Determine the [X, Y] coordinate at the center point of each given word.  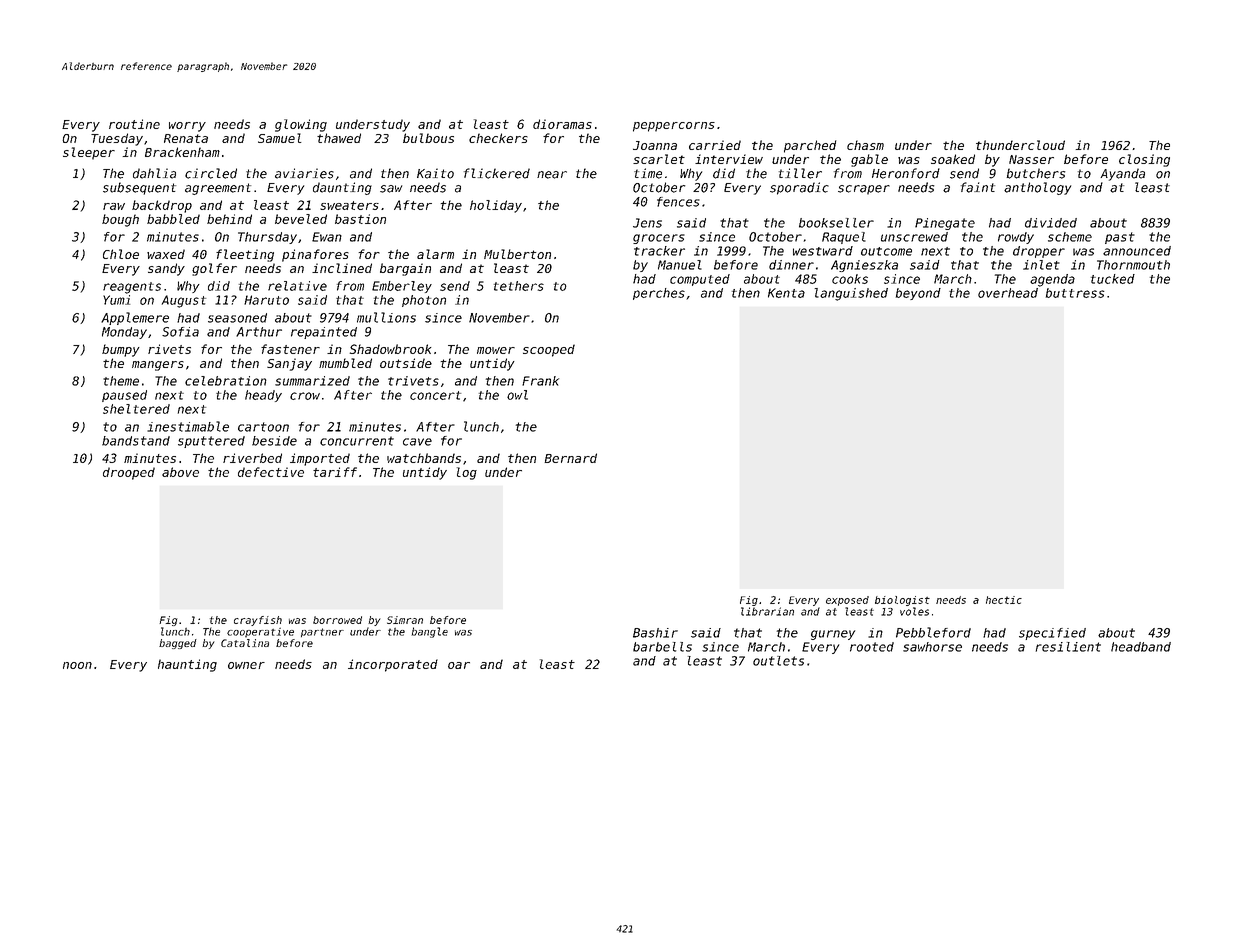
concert [435, 395]
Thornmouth [1133, 265]
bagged [178, 644]
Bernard [570, 458]
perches [659, 294]
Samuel [279, 138]
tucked [1113, 279]
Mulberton [517, 254]
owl [517, 395]
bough [120, 220]
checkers [498, 138]
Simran [405, 620]
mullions [386, 317]
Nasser [1031, 159]
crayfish [258, 621]
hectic [1004, 600]
